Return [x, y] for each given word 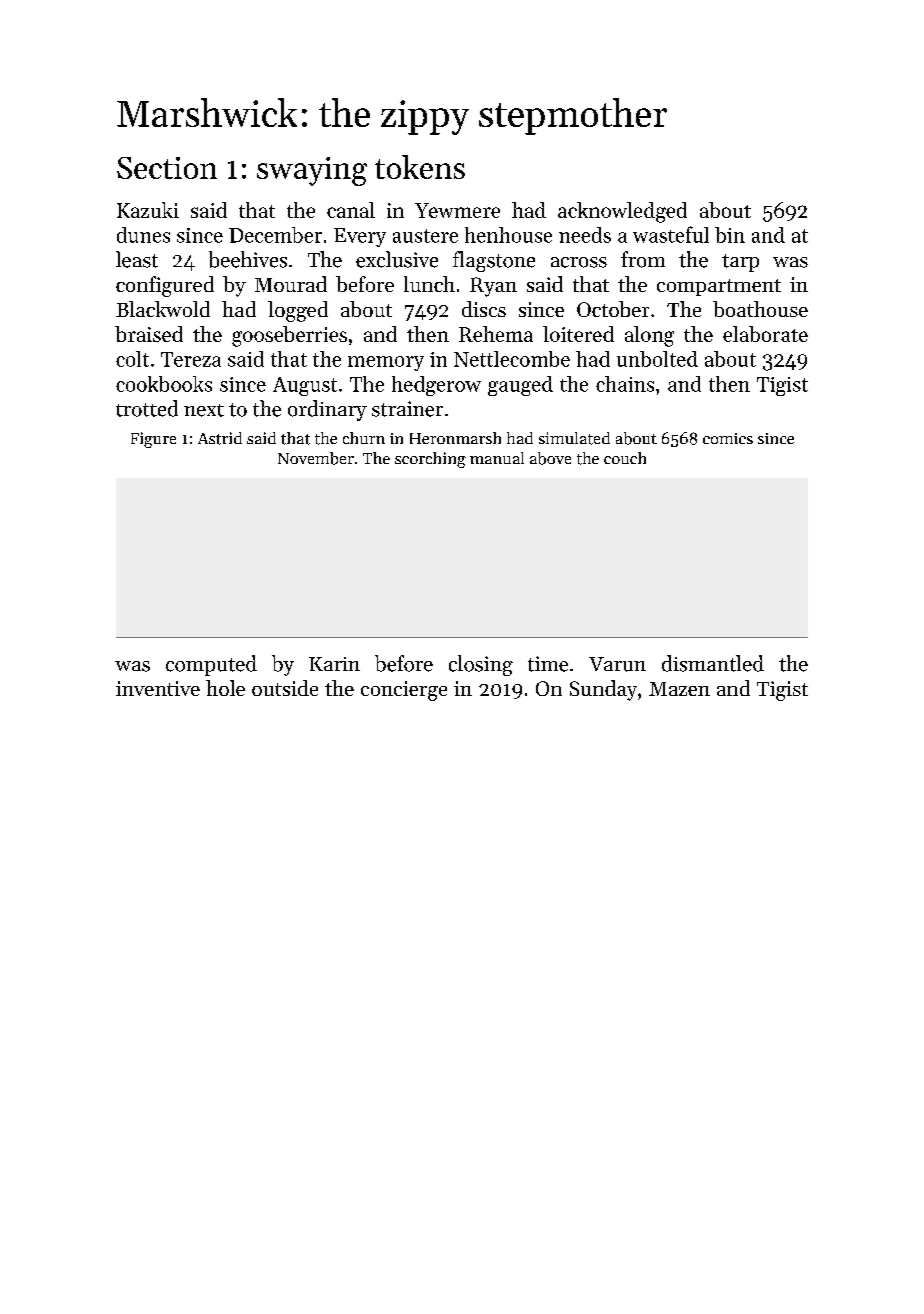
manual [497, 458]
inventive [158, 688]
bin [730, 235]
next [204, 410]
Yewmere [457, 210]
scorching [430, 460]
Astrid [220, 438]
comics [728, 438]
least [137, 259]
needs [585, 235]
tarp [740, 263]
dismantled [713, 663]
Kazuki [148, 210]
